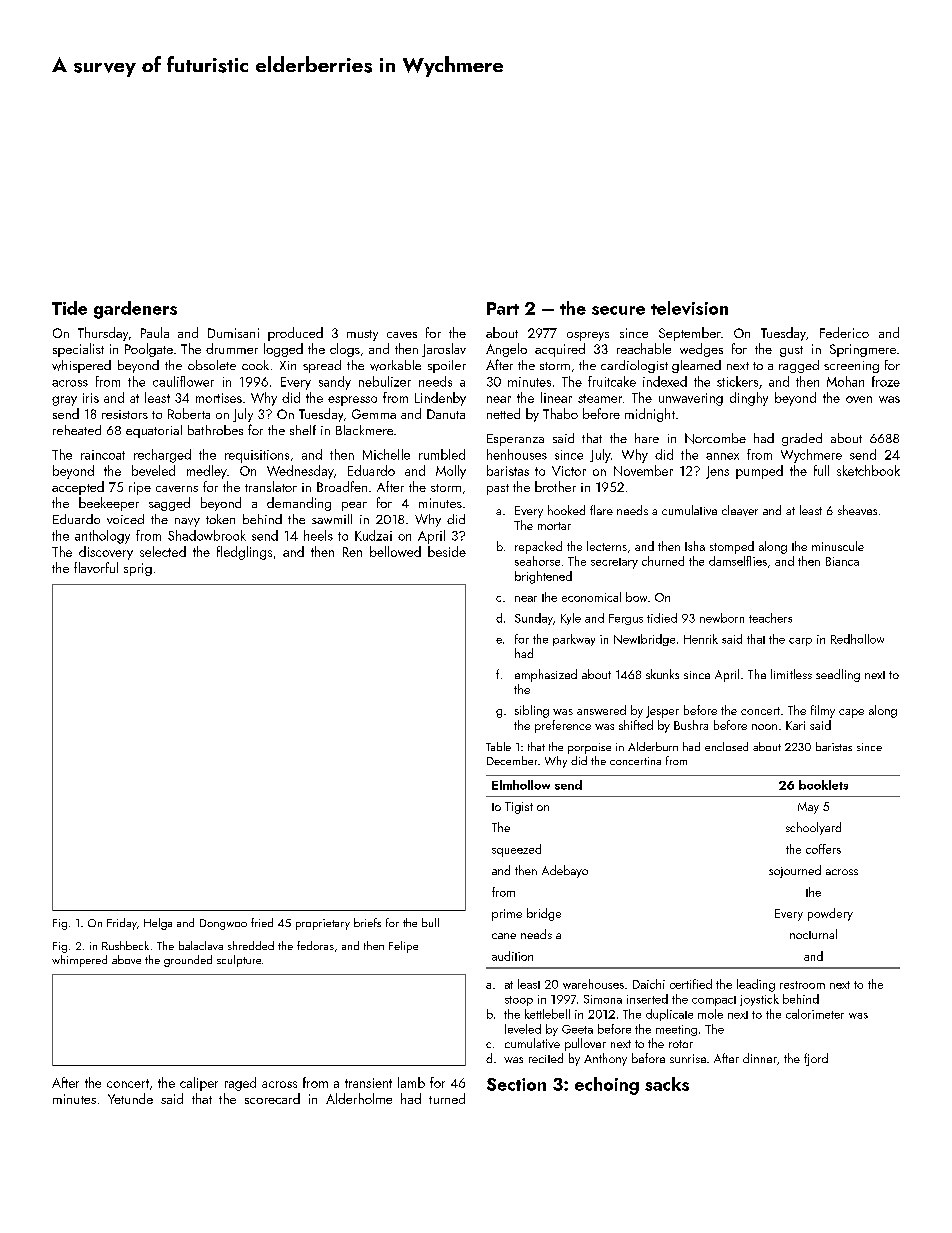  Describe the element at coordinates (126, 959) in the screenshot. I see `above` at that location.
